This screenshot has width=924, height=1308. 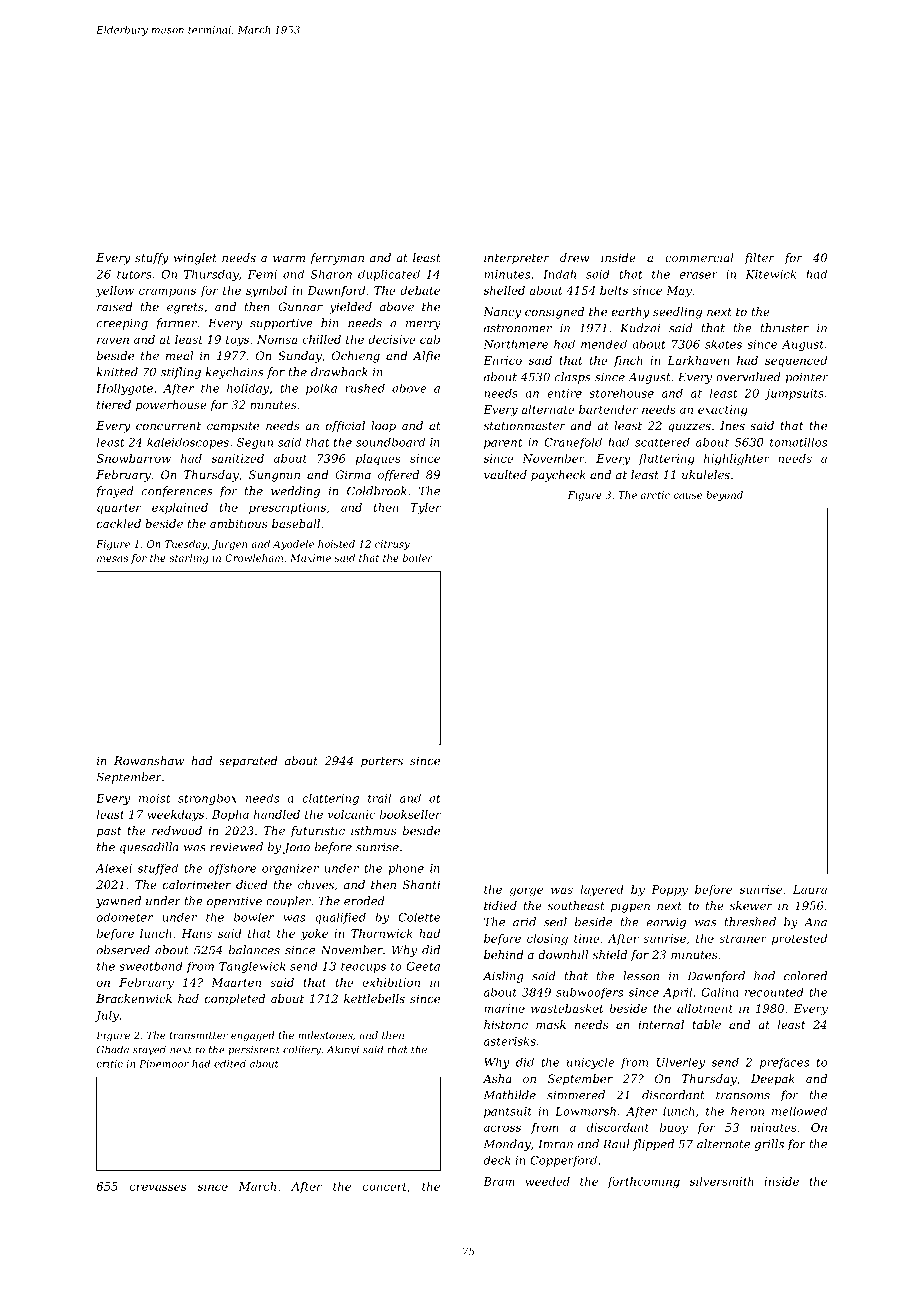 I want to click on critic, so click(x=109, y=1064).
